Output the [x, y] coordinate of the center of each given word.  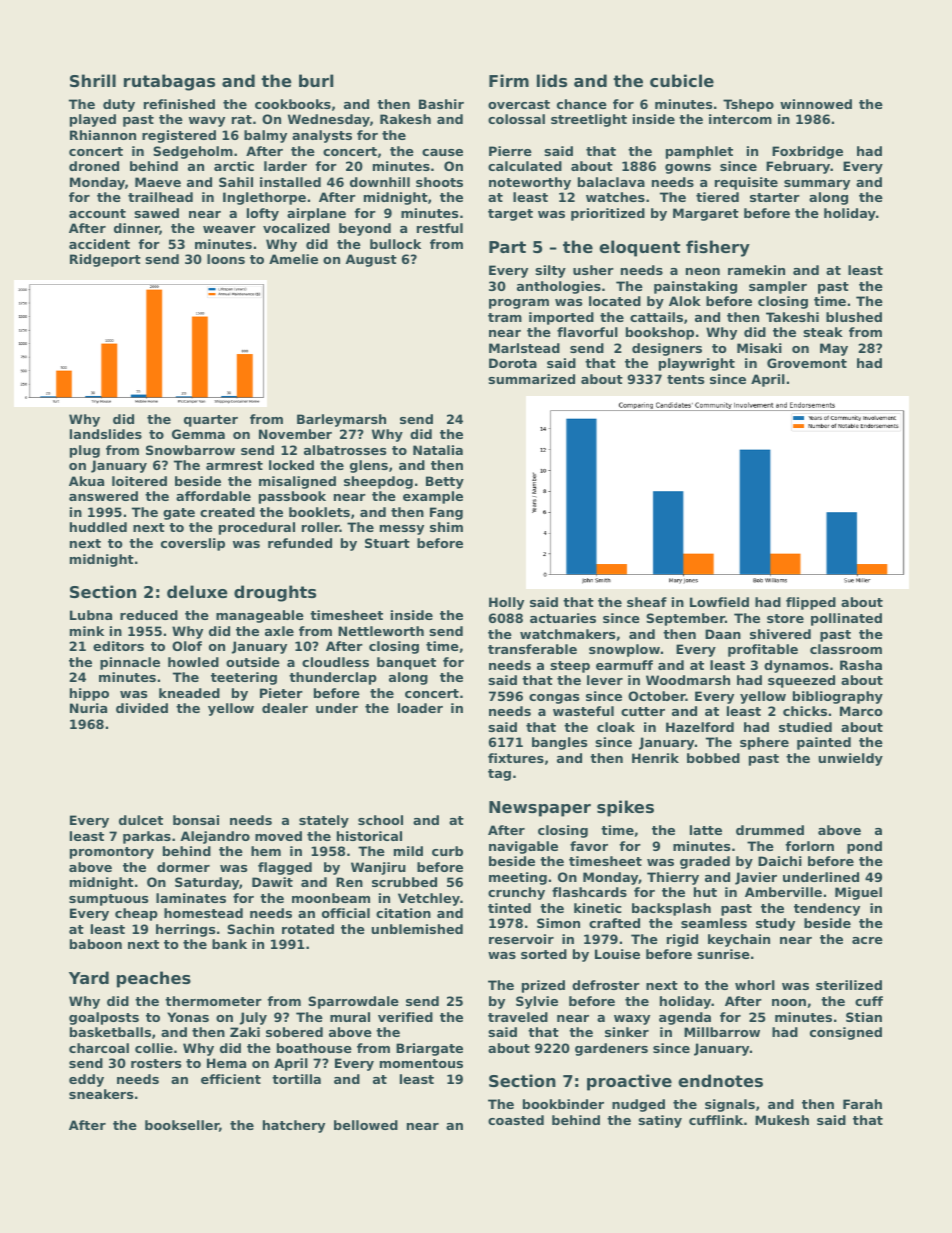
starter [775, 197]
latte [706, 830]
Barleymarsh [341, 420]
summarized [531, 379]
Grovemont [807, 363]
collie [154, 1048]
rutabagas [169, 82]
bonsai [196, 820]
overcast [519, 104]
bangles [559, 743]
